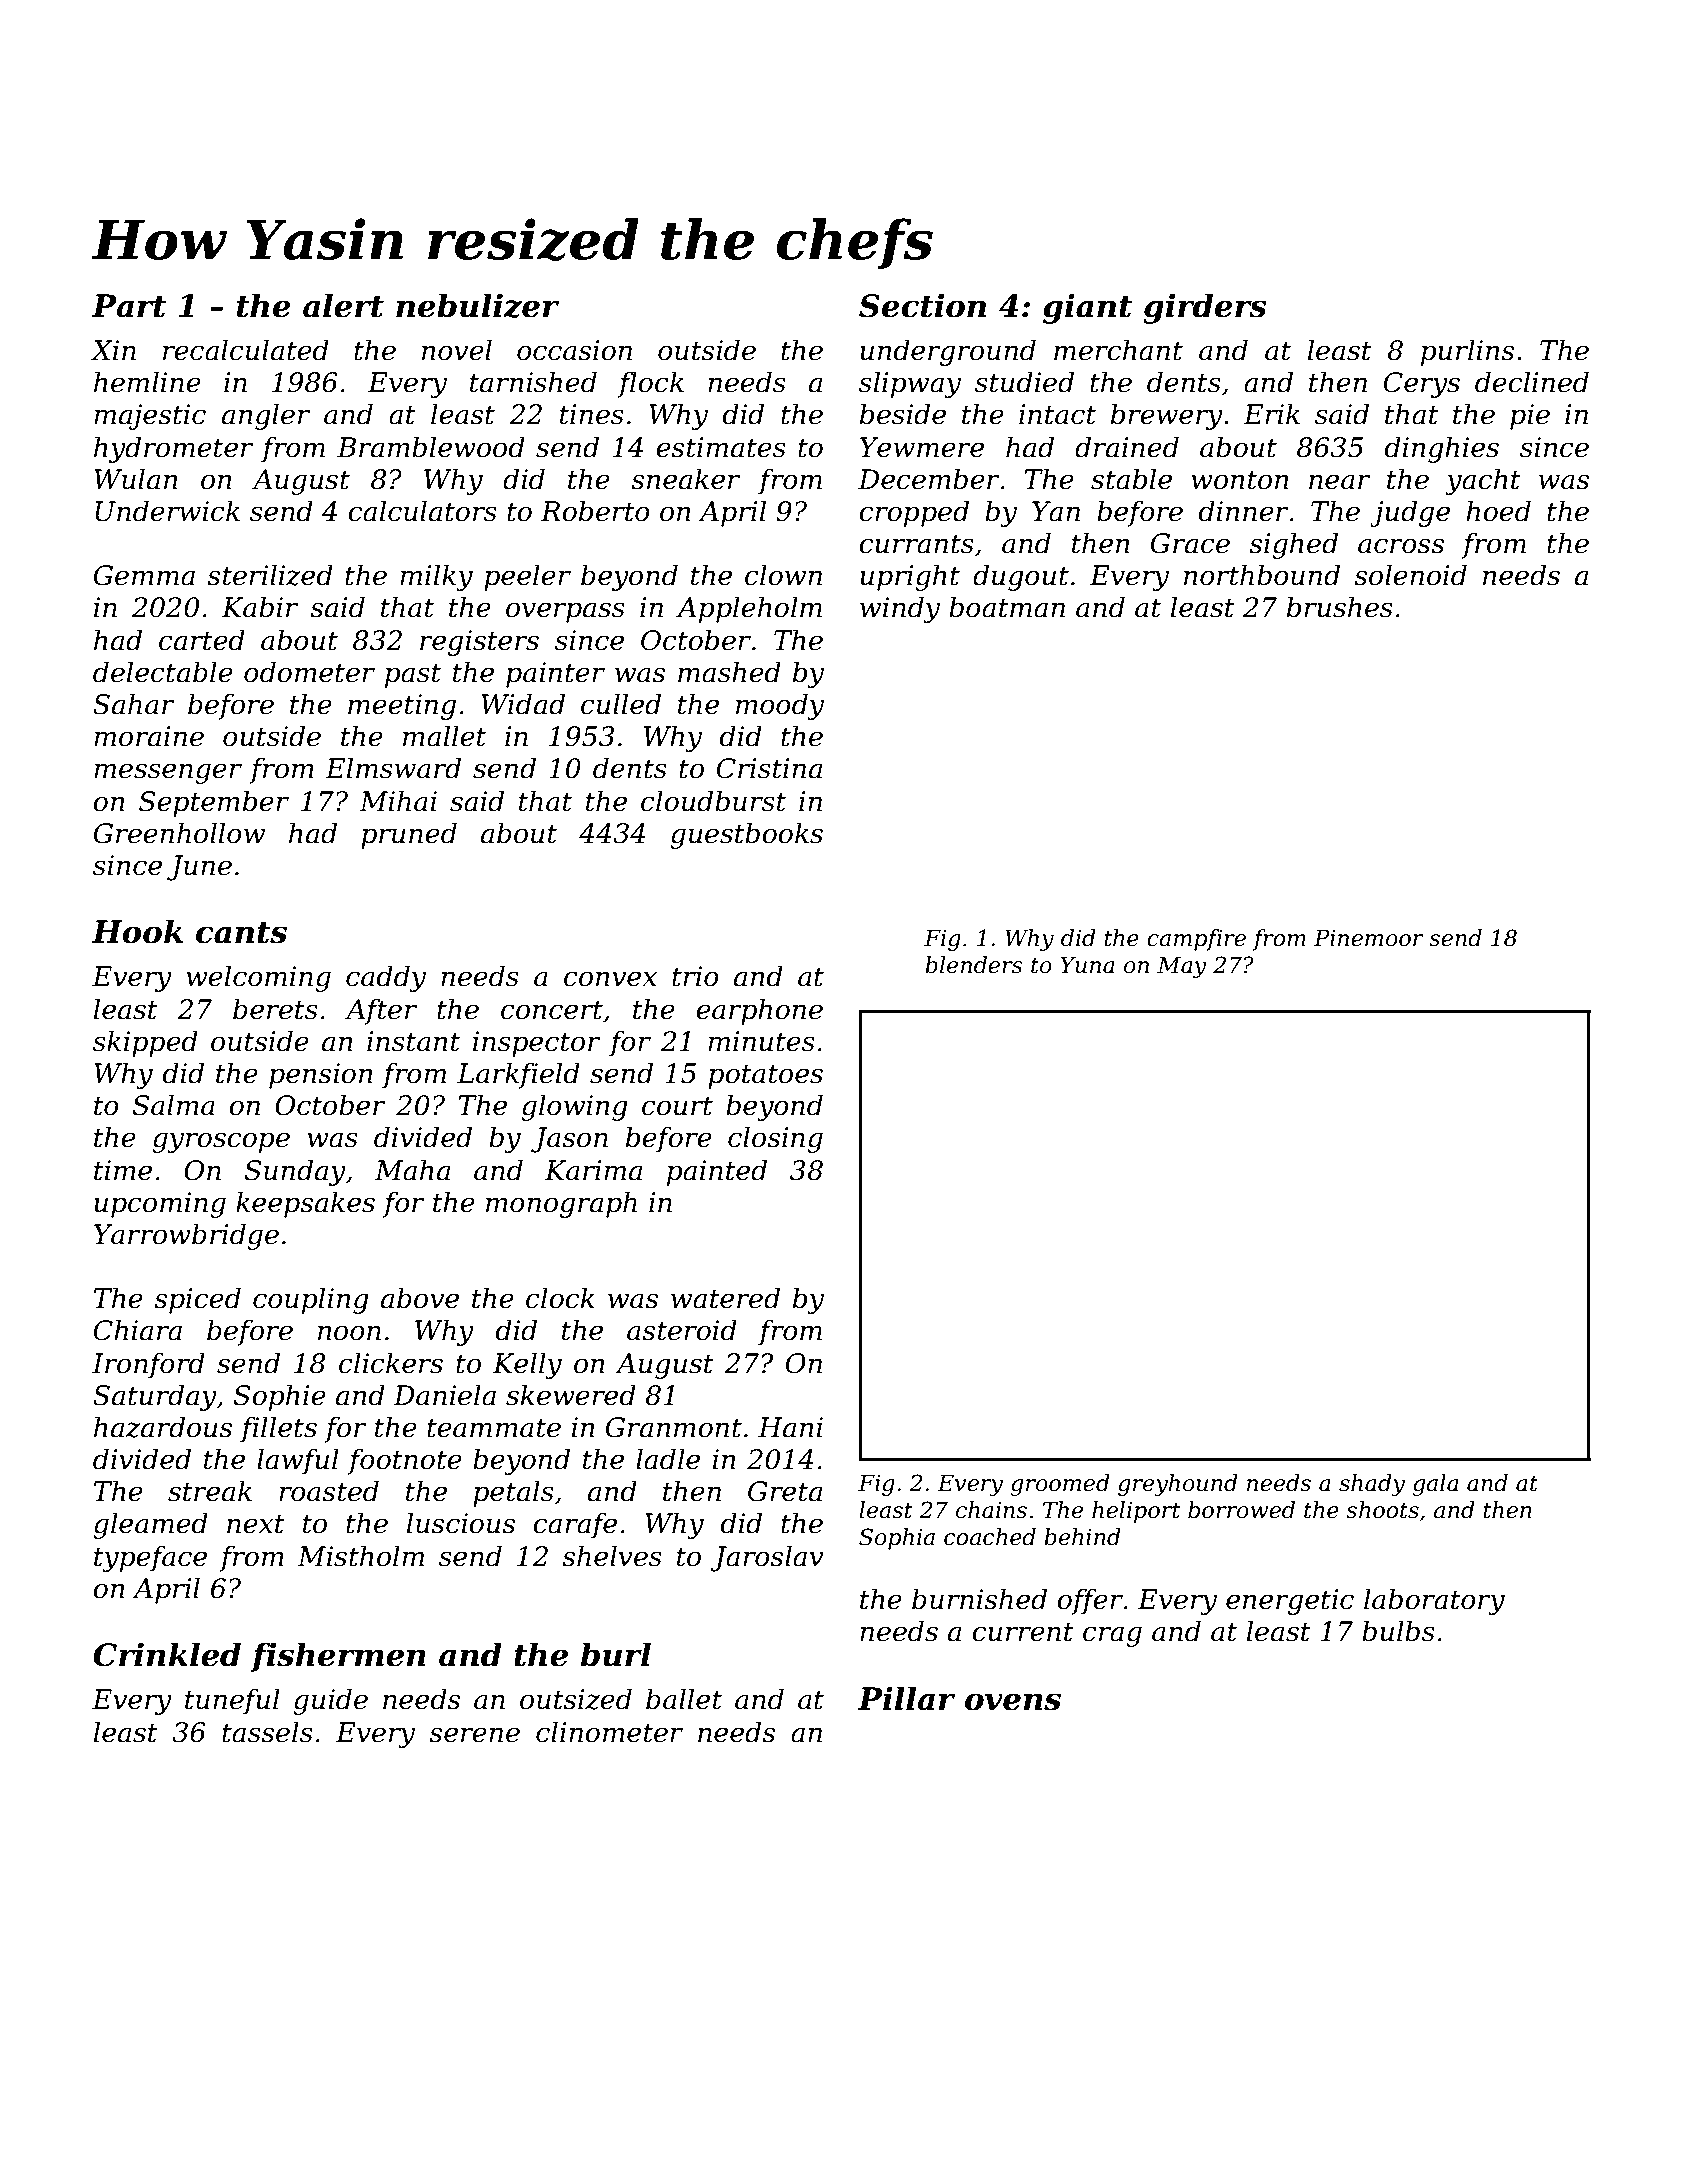  Describe the element at coordinates (173, 449) in the screenshot. I see `hydrometer` at that location.
